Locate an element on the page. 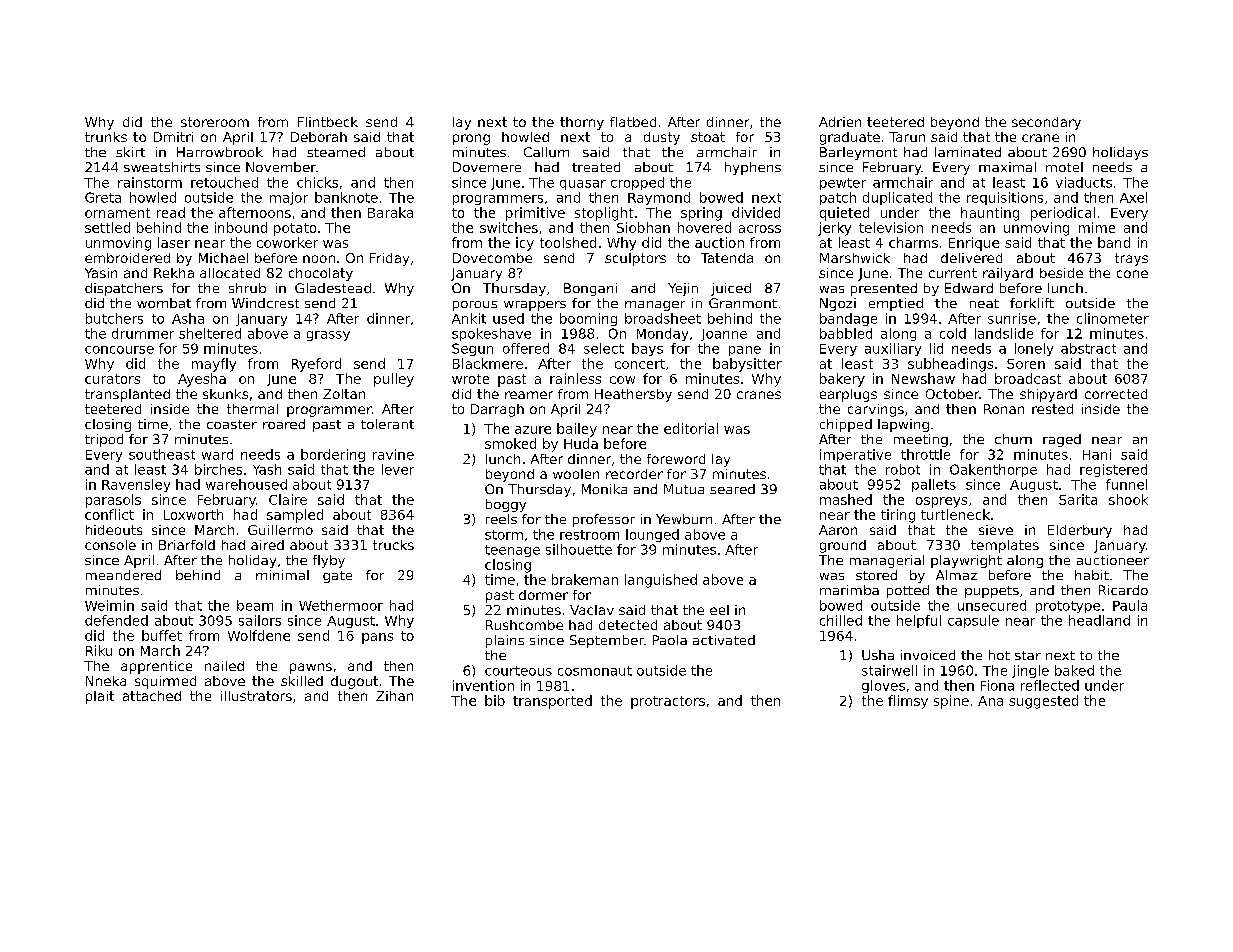  Rushcombe is located at coordinates (524, 625).
